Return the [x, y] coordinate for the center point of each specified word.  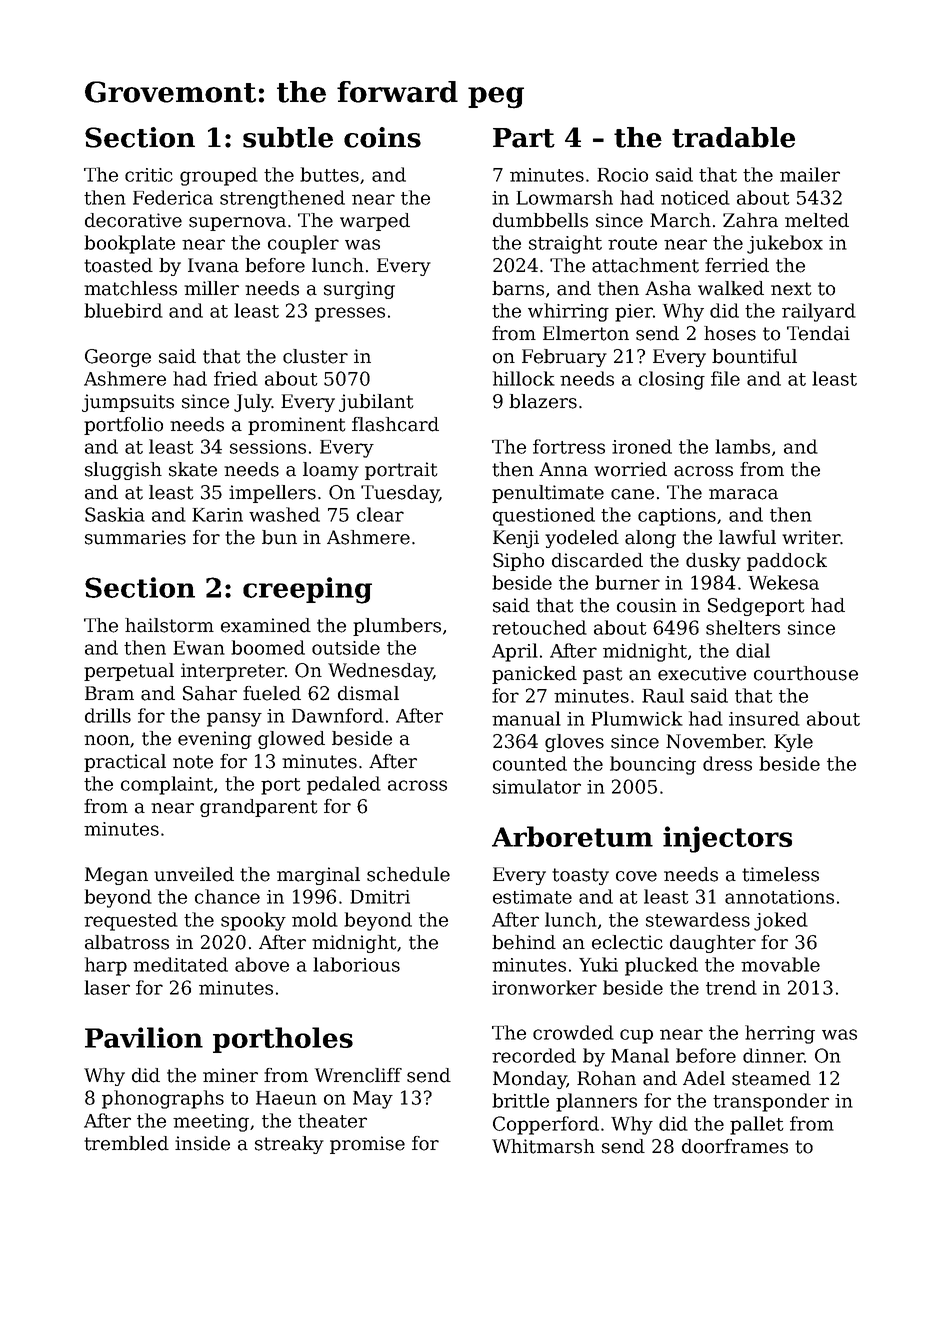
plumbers [397, 627]
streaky [289, 1145]
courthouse [806, 673]
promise [367, 1145]
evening [215, 740]
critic [149, 175]
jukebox [785, 244]
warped [375, 222]
